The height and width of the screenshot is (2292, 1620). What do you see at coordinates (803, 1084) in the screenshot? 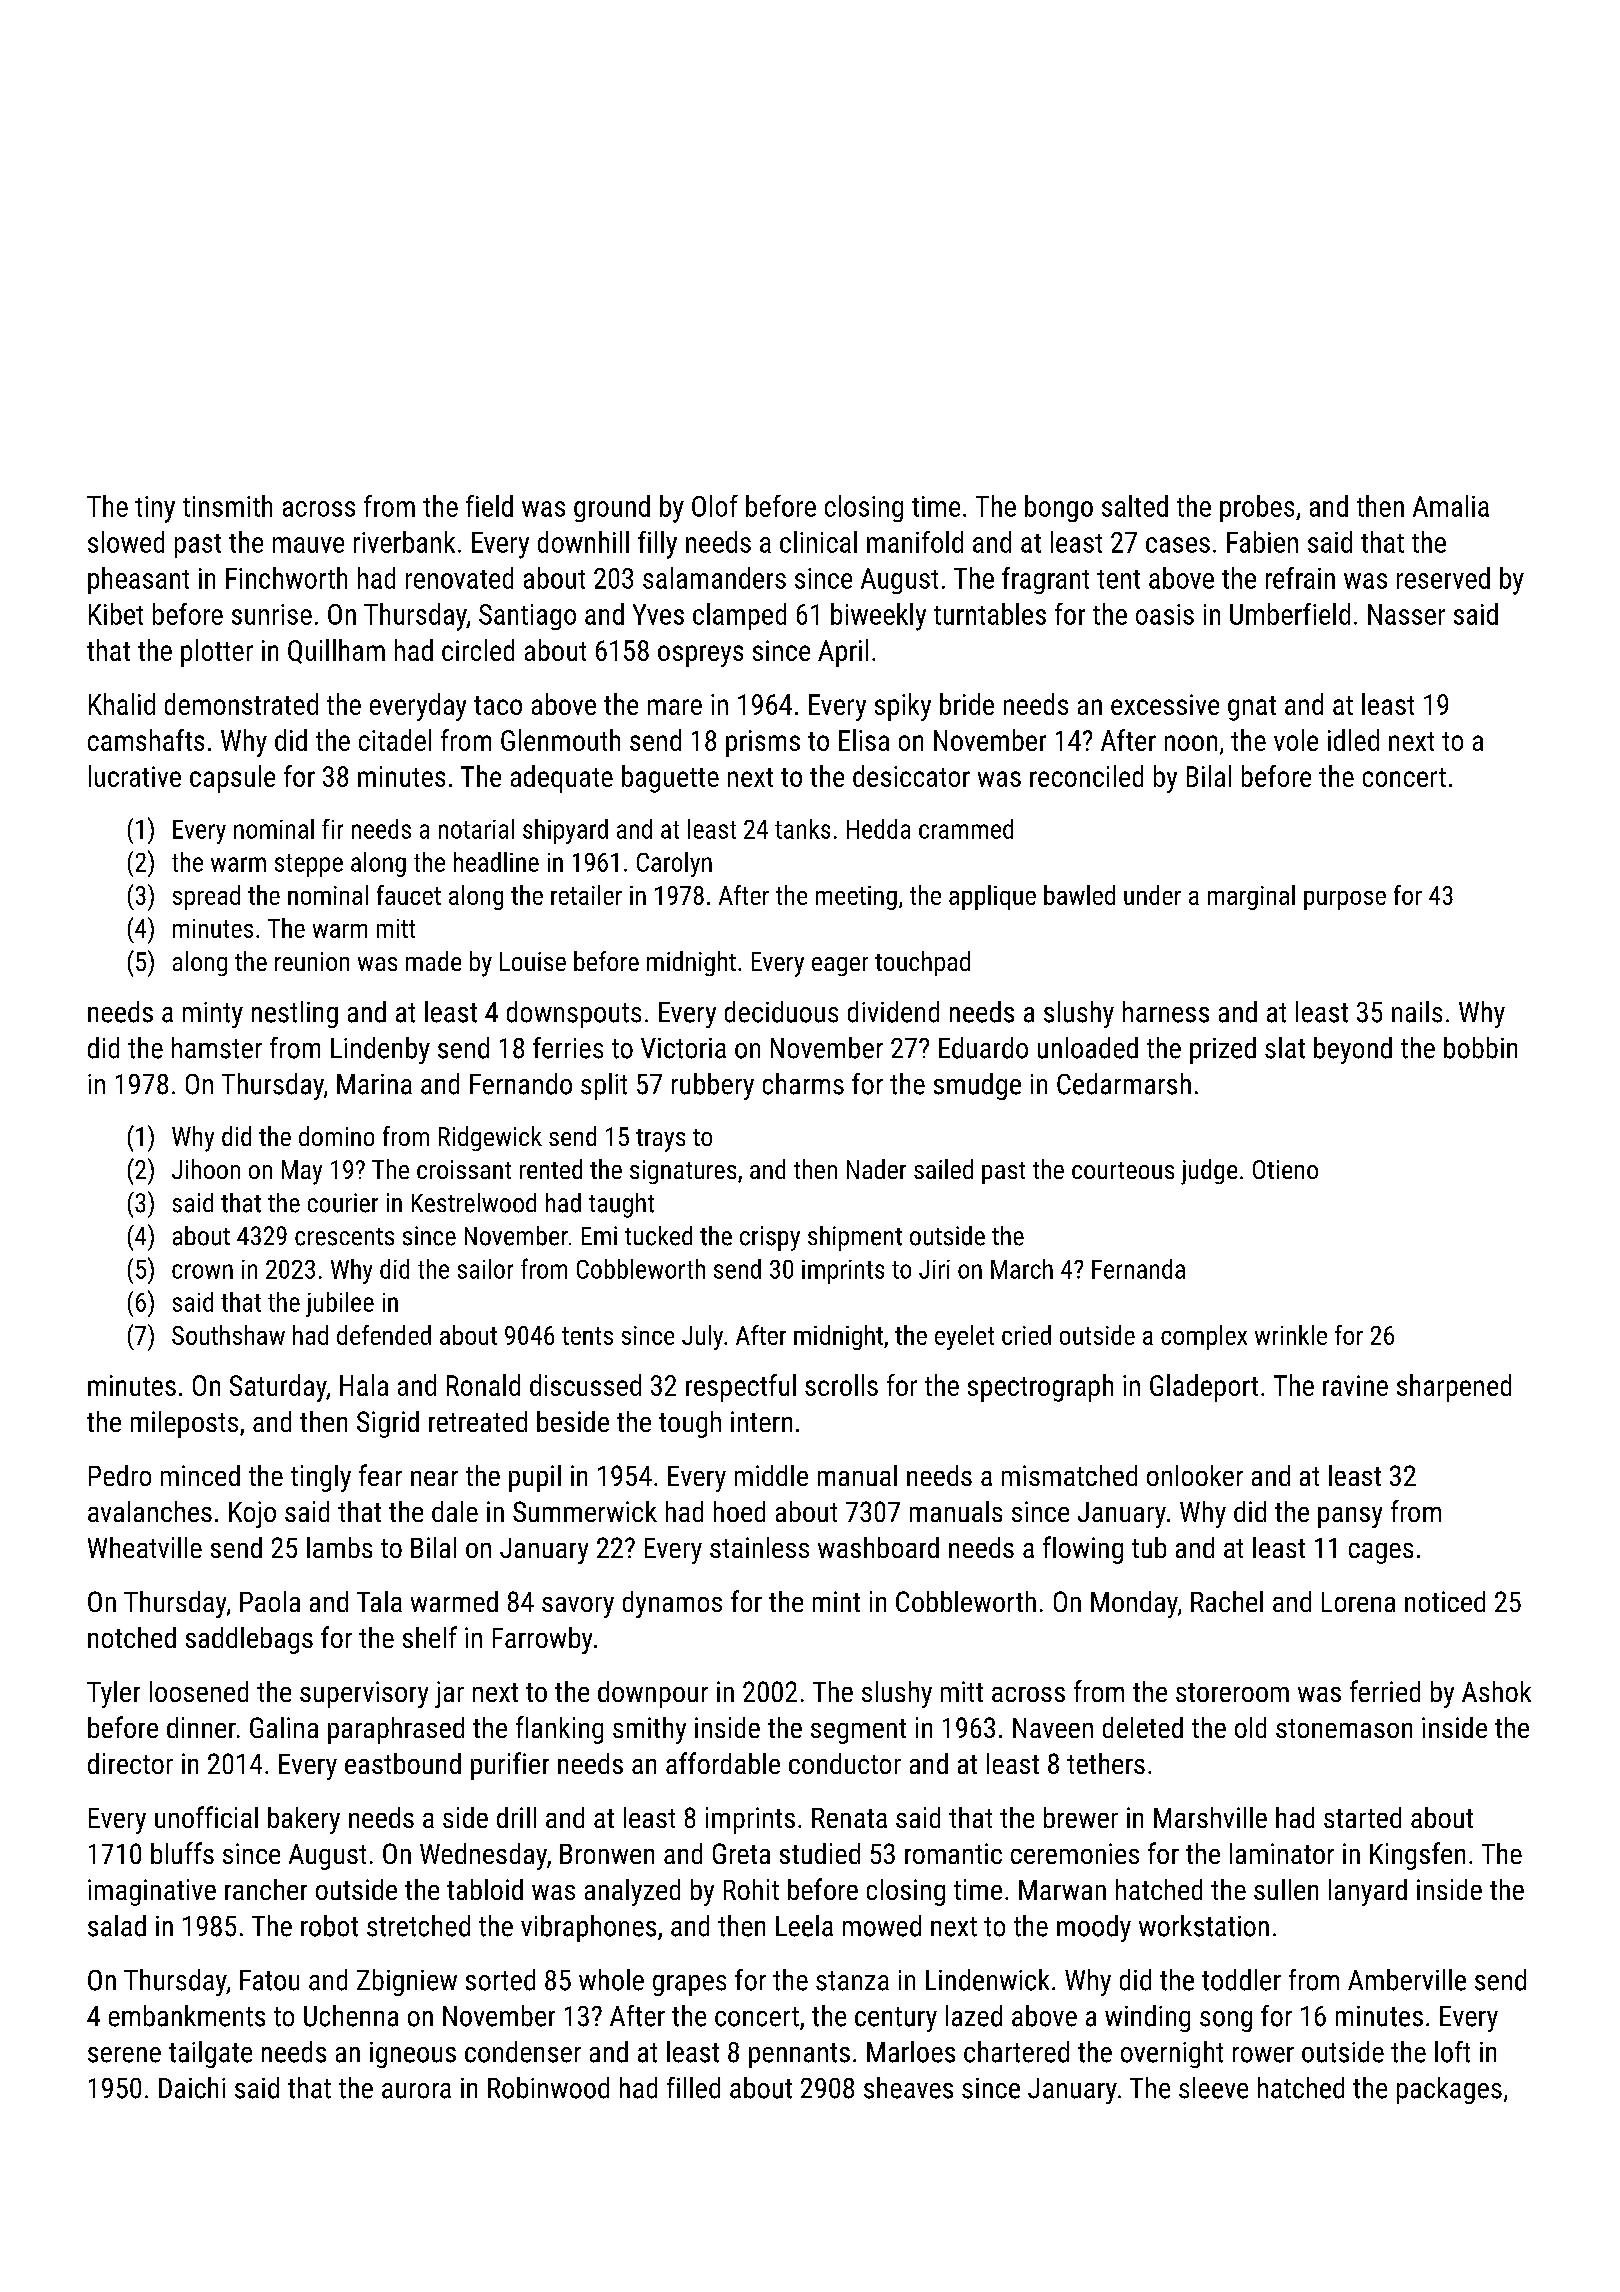
I see `charms` at bounding box center [803, 1084].
